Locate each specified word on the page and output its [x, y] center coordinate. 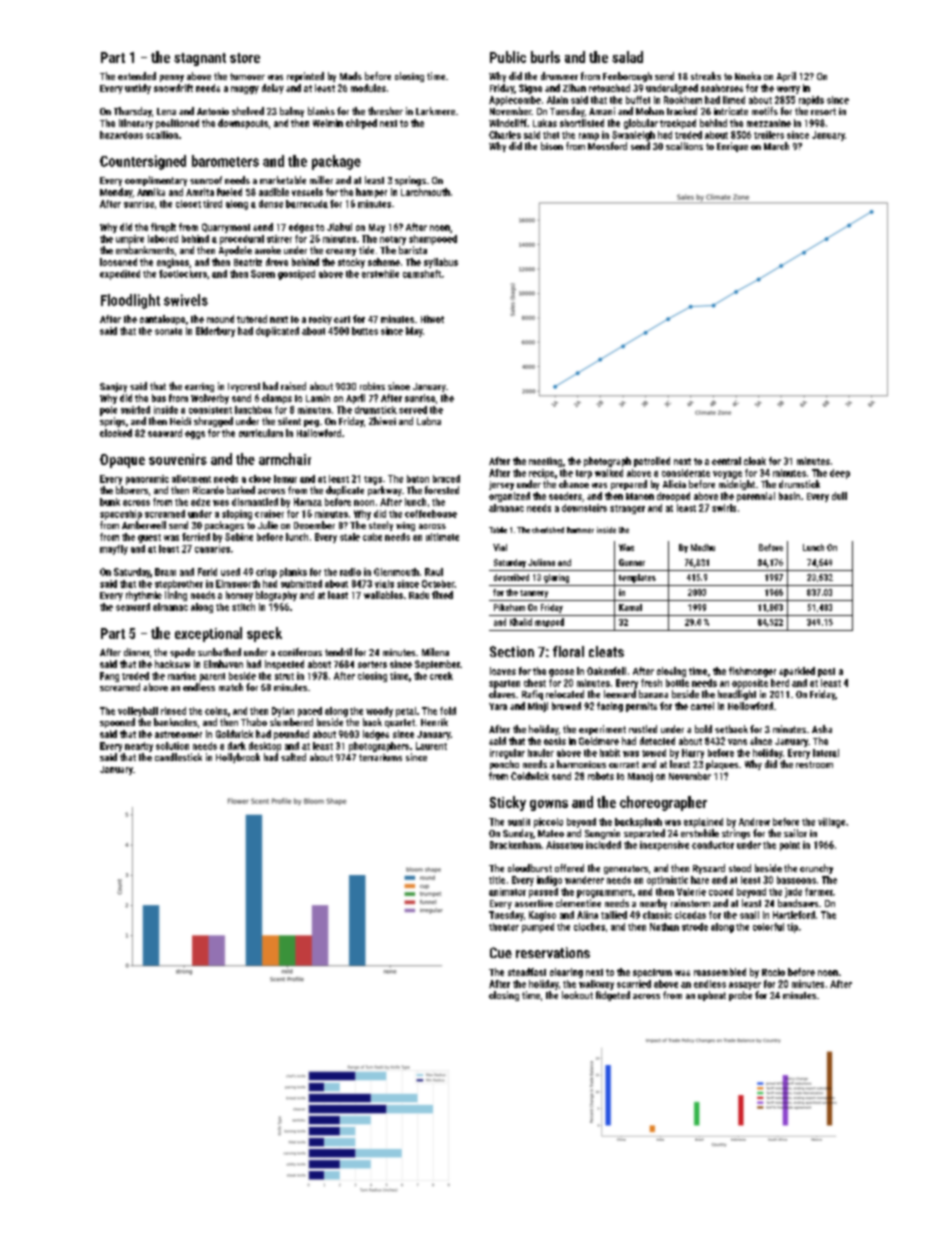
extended [137, 76]
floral [568, 651]
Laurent [431, 746]
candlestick [178, 757]
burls [545, 57]
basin [789, 496]
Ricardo [208, 490]
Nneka [748, 76]
